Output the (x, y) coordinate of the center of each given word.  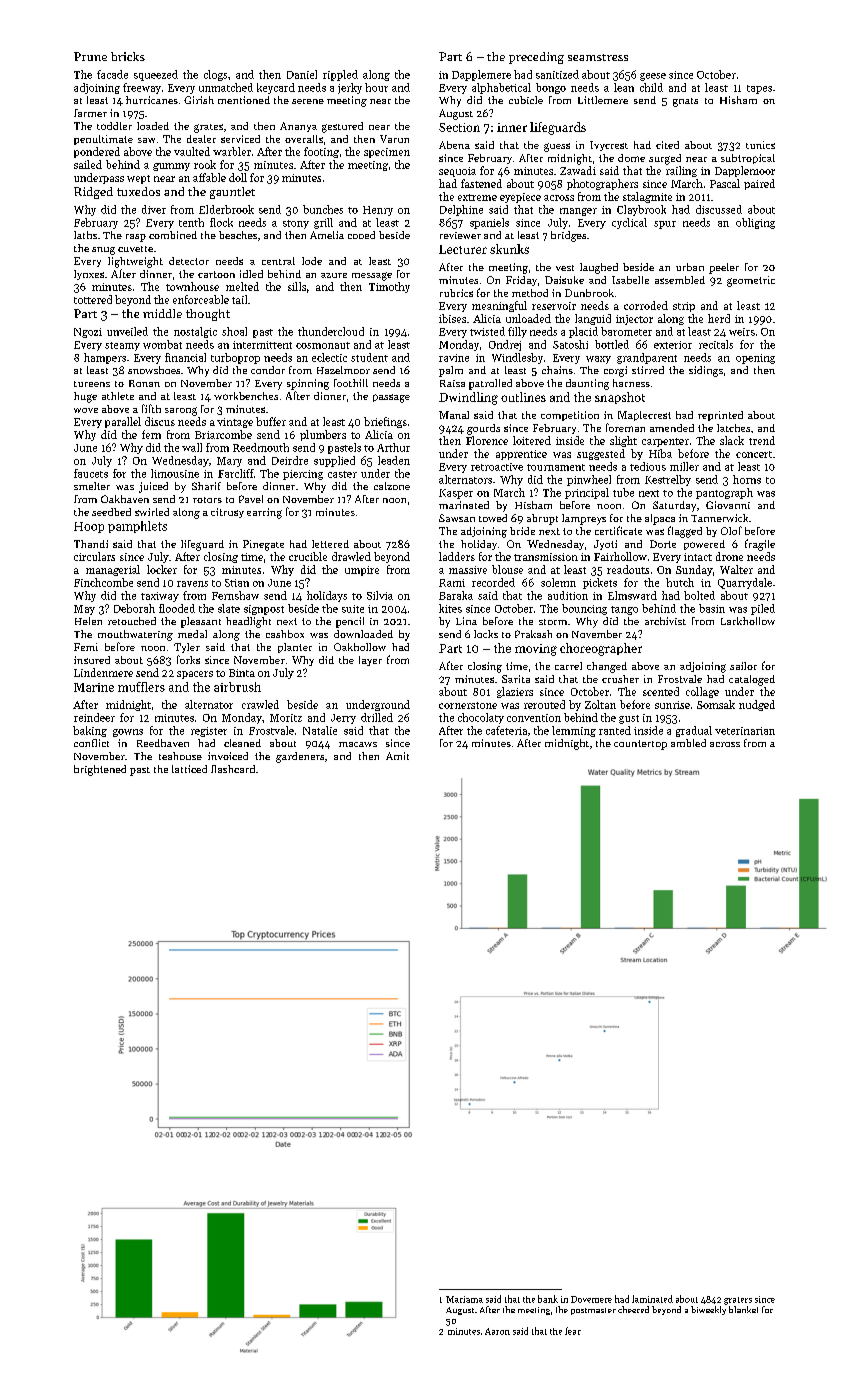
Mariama (464, 1299)
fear (573, 1331)
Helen (88, 621)
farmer (90, 113)
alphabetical (501, 88)
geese (653, 77)
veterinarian (745, 731)
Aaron (497, 1331)
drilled (377, 717)
